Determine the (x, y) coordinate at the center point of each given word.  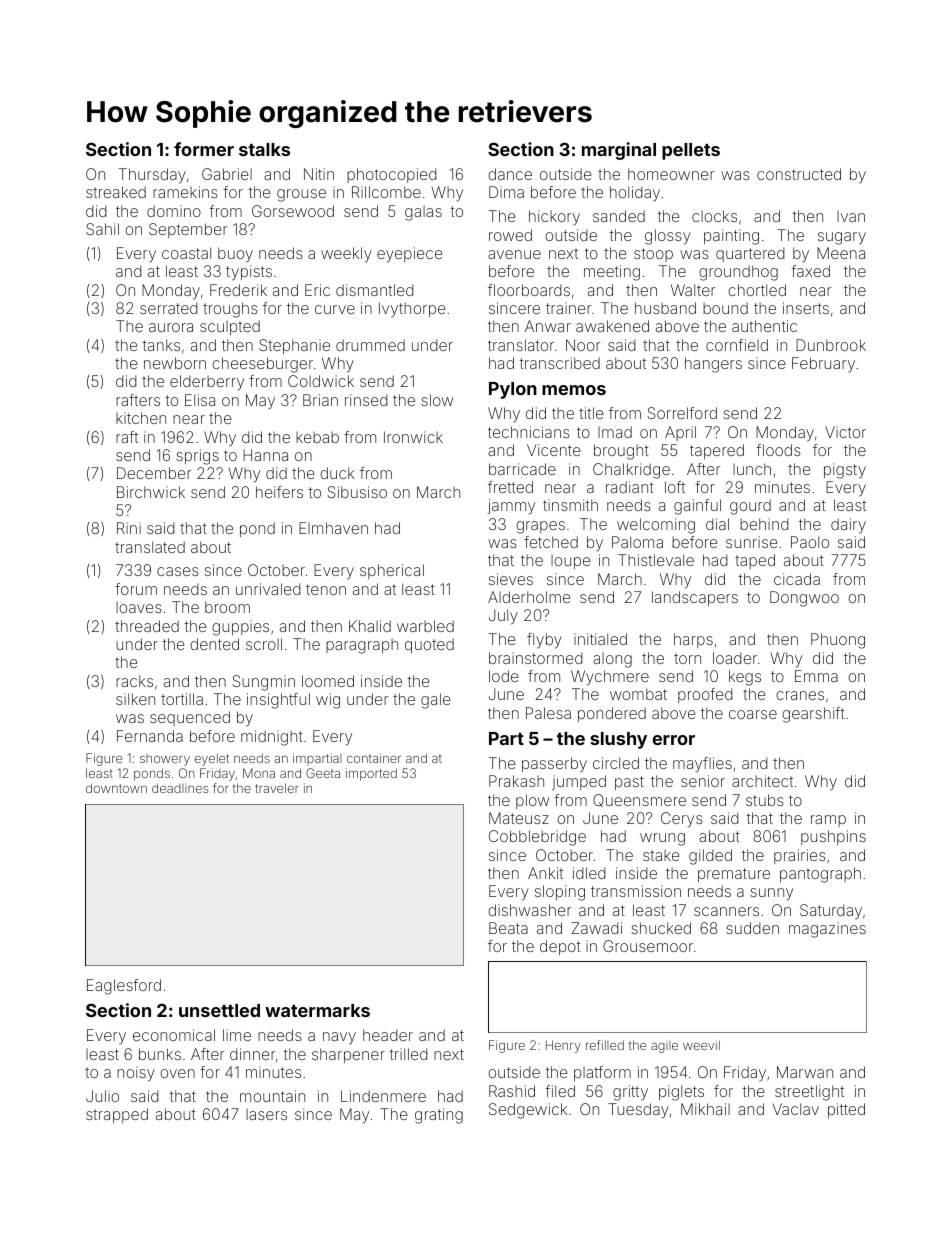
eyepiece (409, 255)
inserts (806, 308)
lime (237, 1035)
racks (134, 681)
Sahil (102, 229)
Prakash (516, 781)
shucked (661, 928)
